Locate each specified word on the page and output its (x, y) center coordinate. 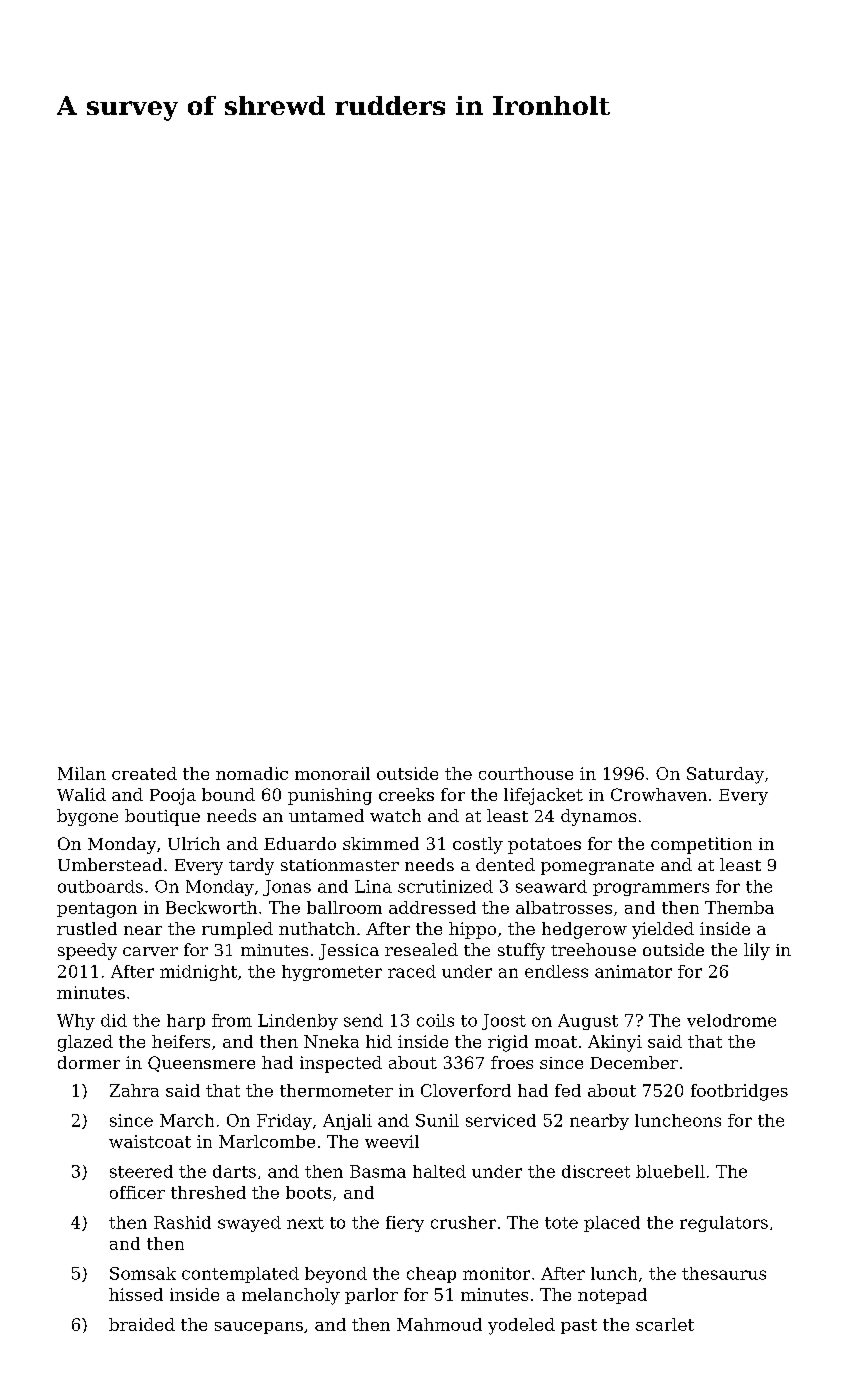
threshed (208, 1192)
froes (512, 1062)
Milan (82, 773)
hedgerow (584, 930)
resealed (421, 949)
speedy (87, 951)
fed (568, 1090)
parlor (371, 1296)
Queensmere (201, 1064)
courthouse (526, 773)
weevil (392, 1141)
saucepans (259, 1328)
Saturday (725, 775)
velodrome (731, 1020)
